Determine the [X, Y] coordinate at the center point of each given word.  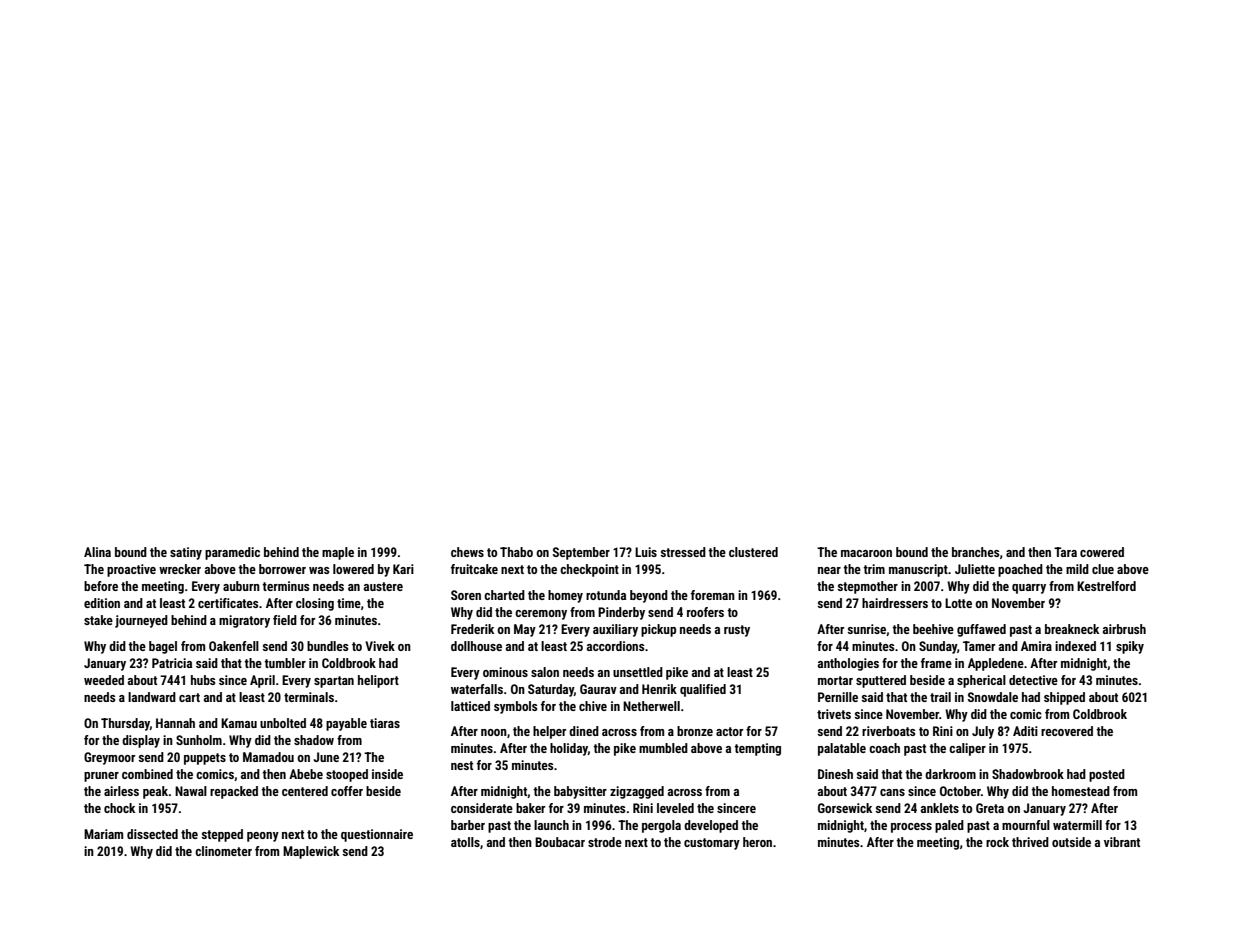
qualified [703, 690]
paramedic [232, 553]
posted [1107, 775]
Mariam [103, 834]
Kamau [239, 723]
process [911, 828]
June [326, 757]
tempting [757, 749]
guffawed [981, 630]
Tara [1065, 552]
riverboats [888, 731]
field [285, 620]
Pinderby [621, 613]
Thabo [516, 552]
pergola [661, 826]
